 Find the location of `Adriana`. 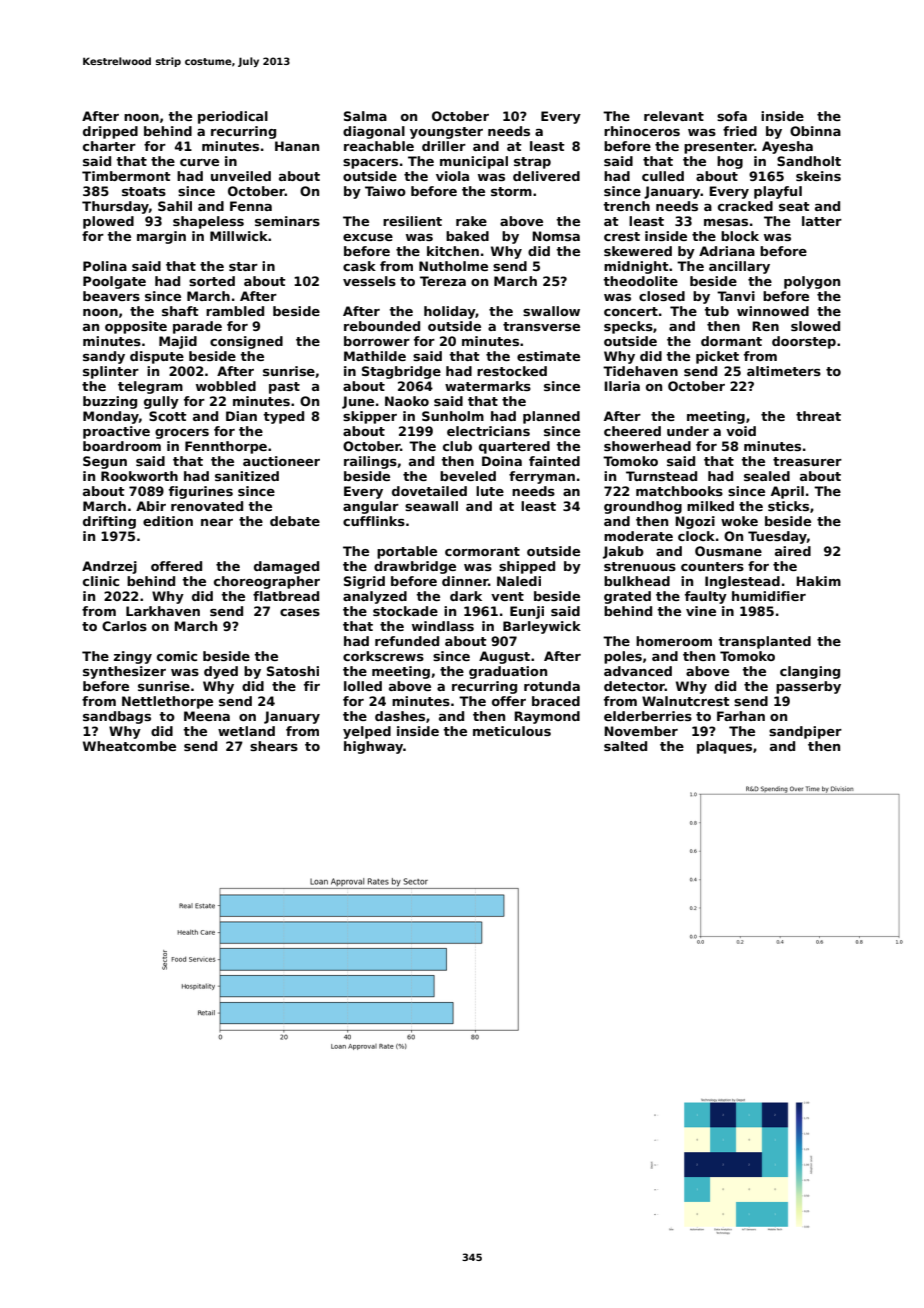

Adriana is located at coordinates (727, 251).
